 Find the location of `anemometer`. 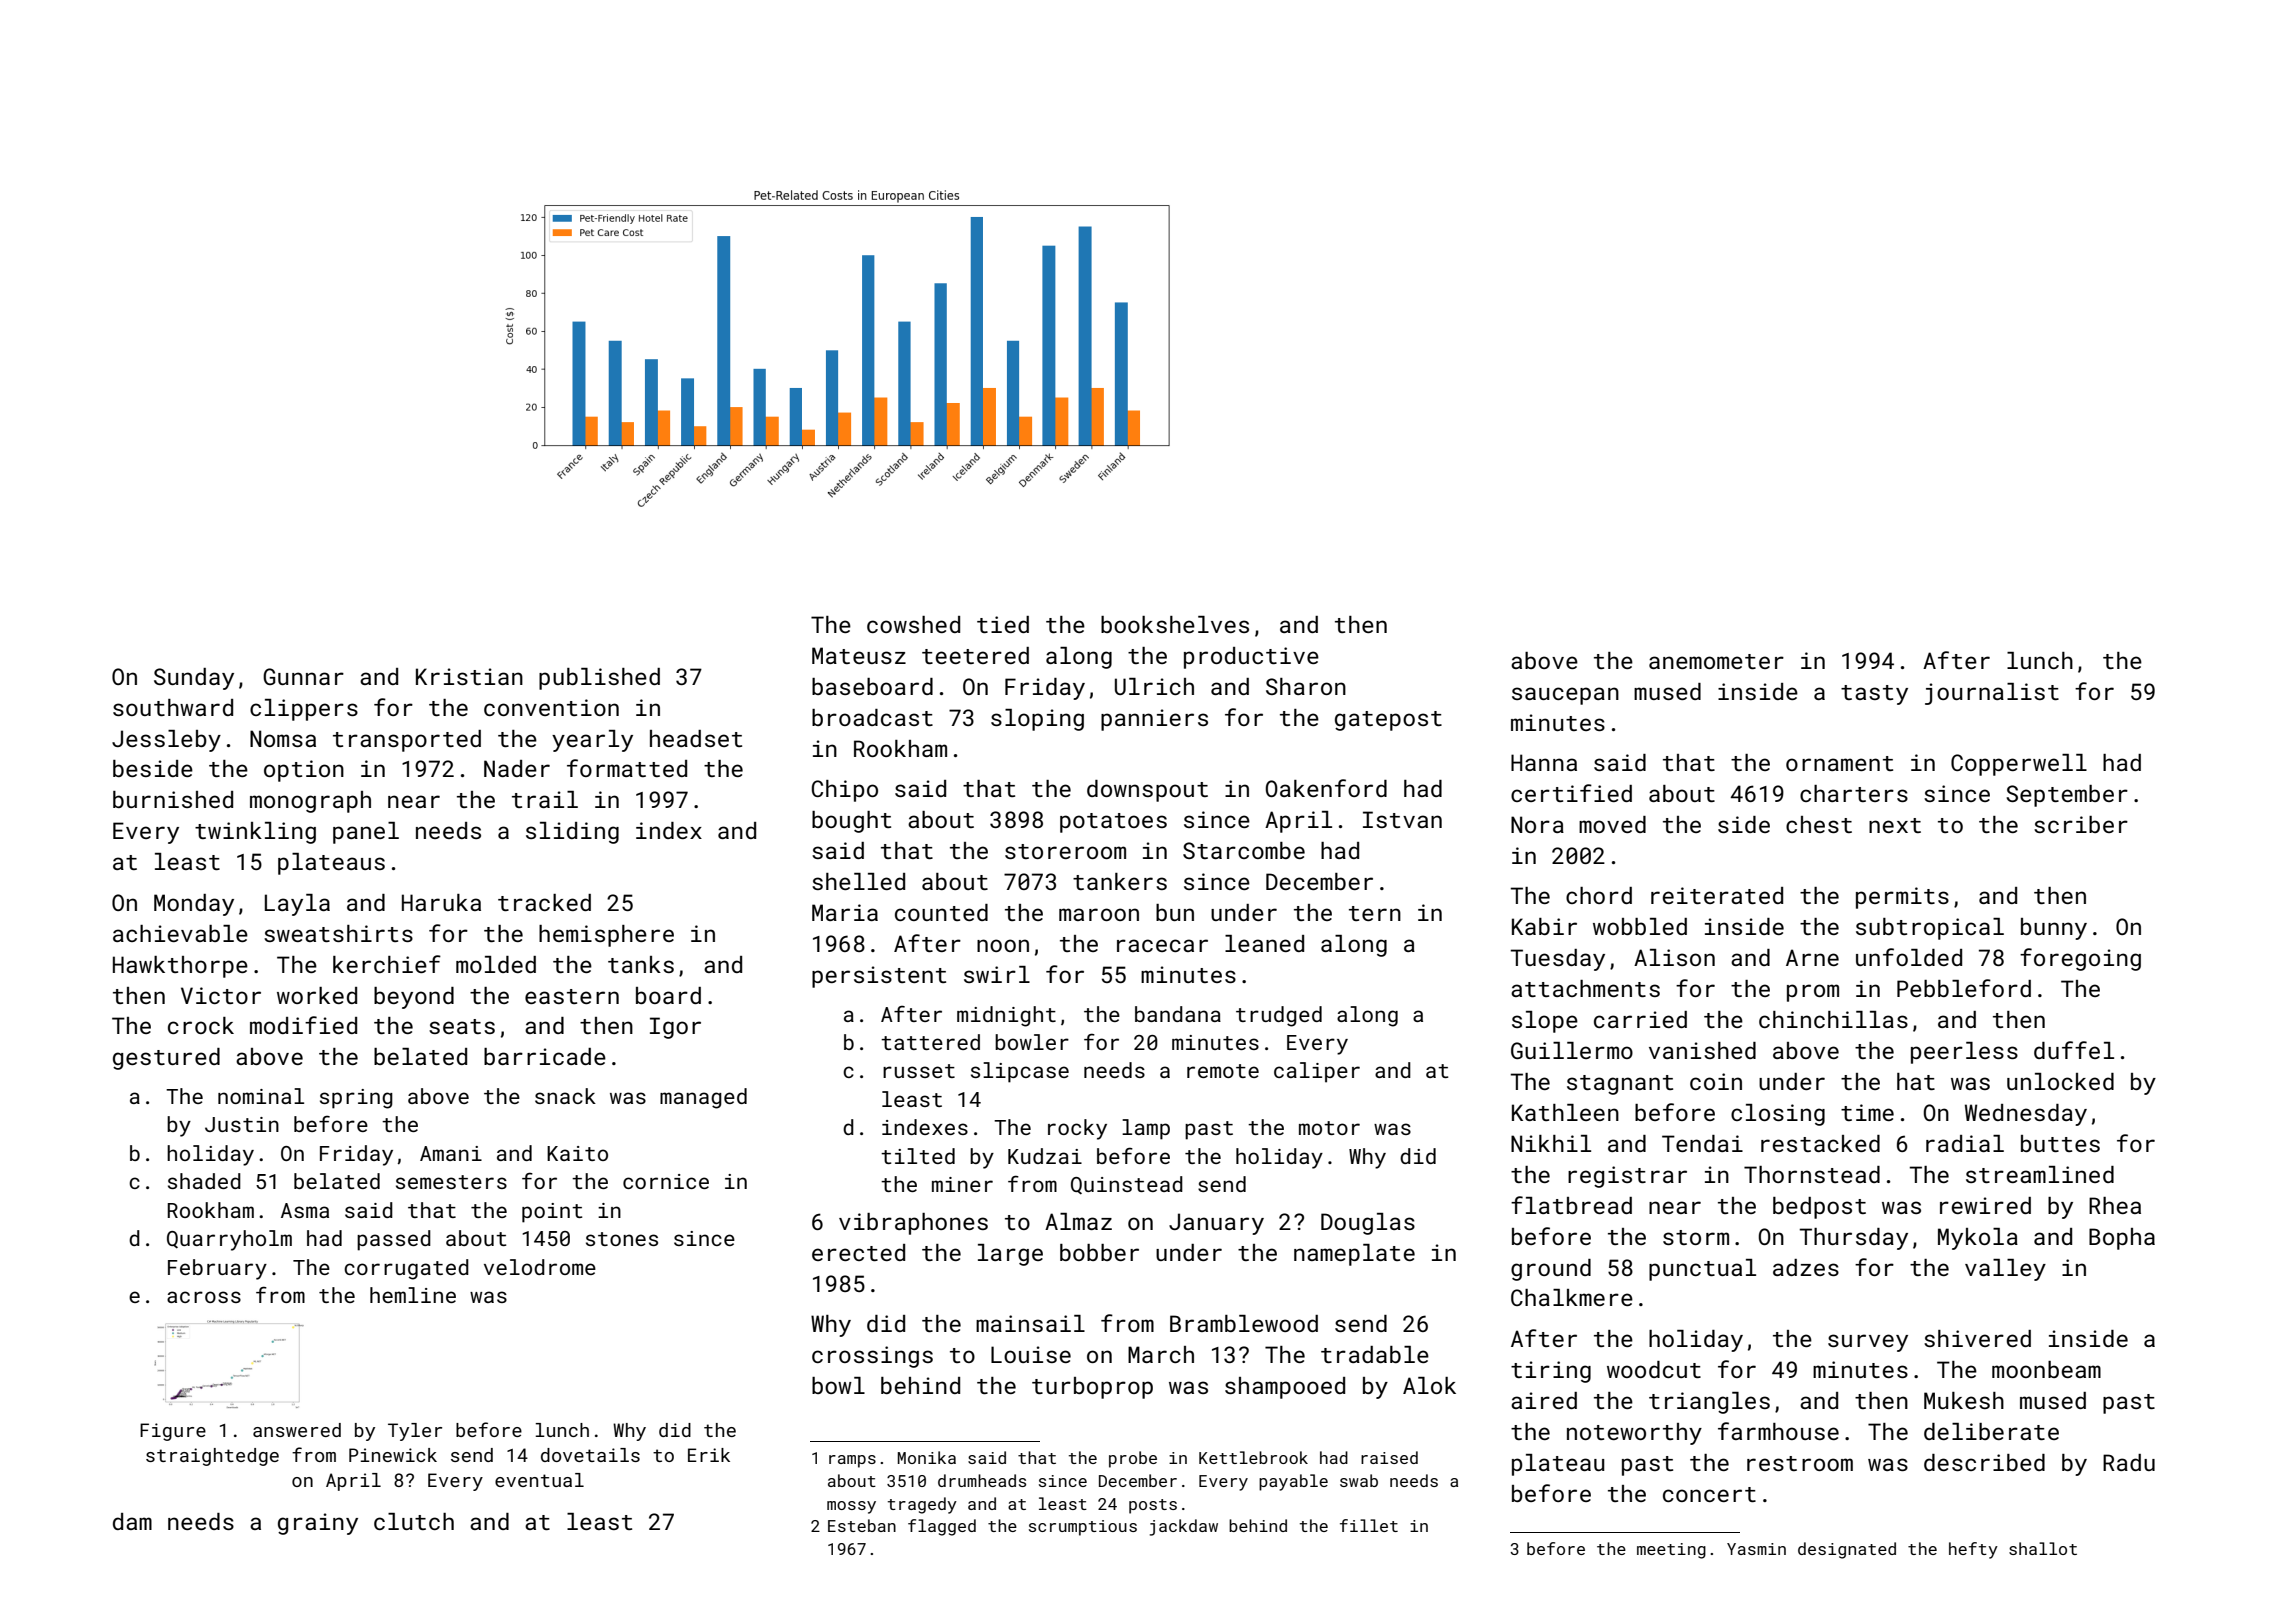

anemometer is located at coordinates (1716, 661).
